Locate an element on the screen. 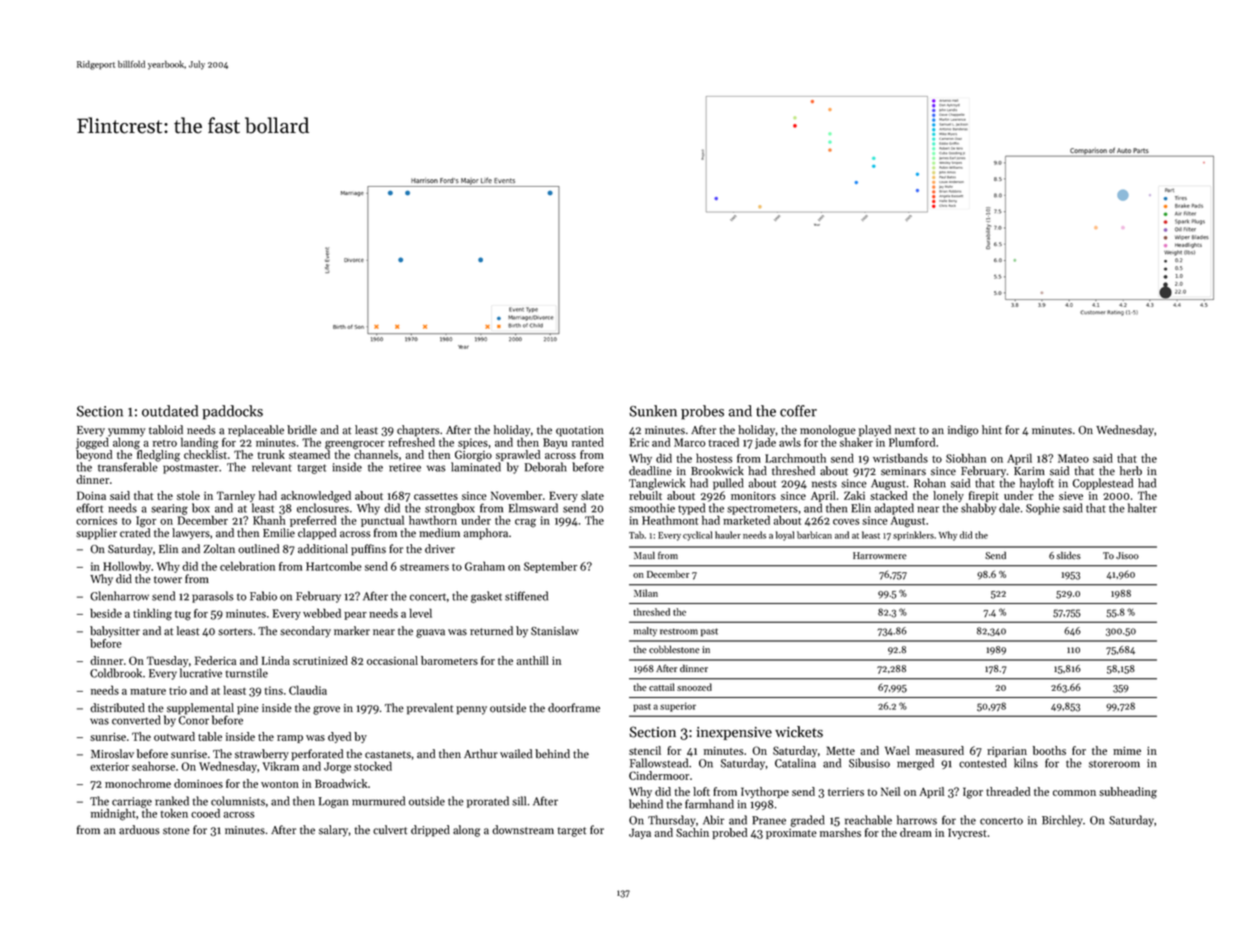 This screenshot has width=1233, height=952. hint is located at coordinates (992, 430).
